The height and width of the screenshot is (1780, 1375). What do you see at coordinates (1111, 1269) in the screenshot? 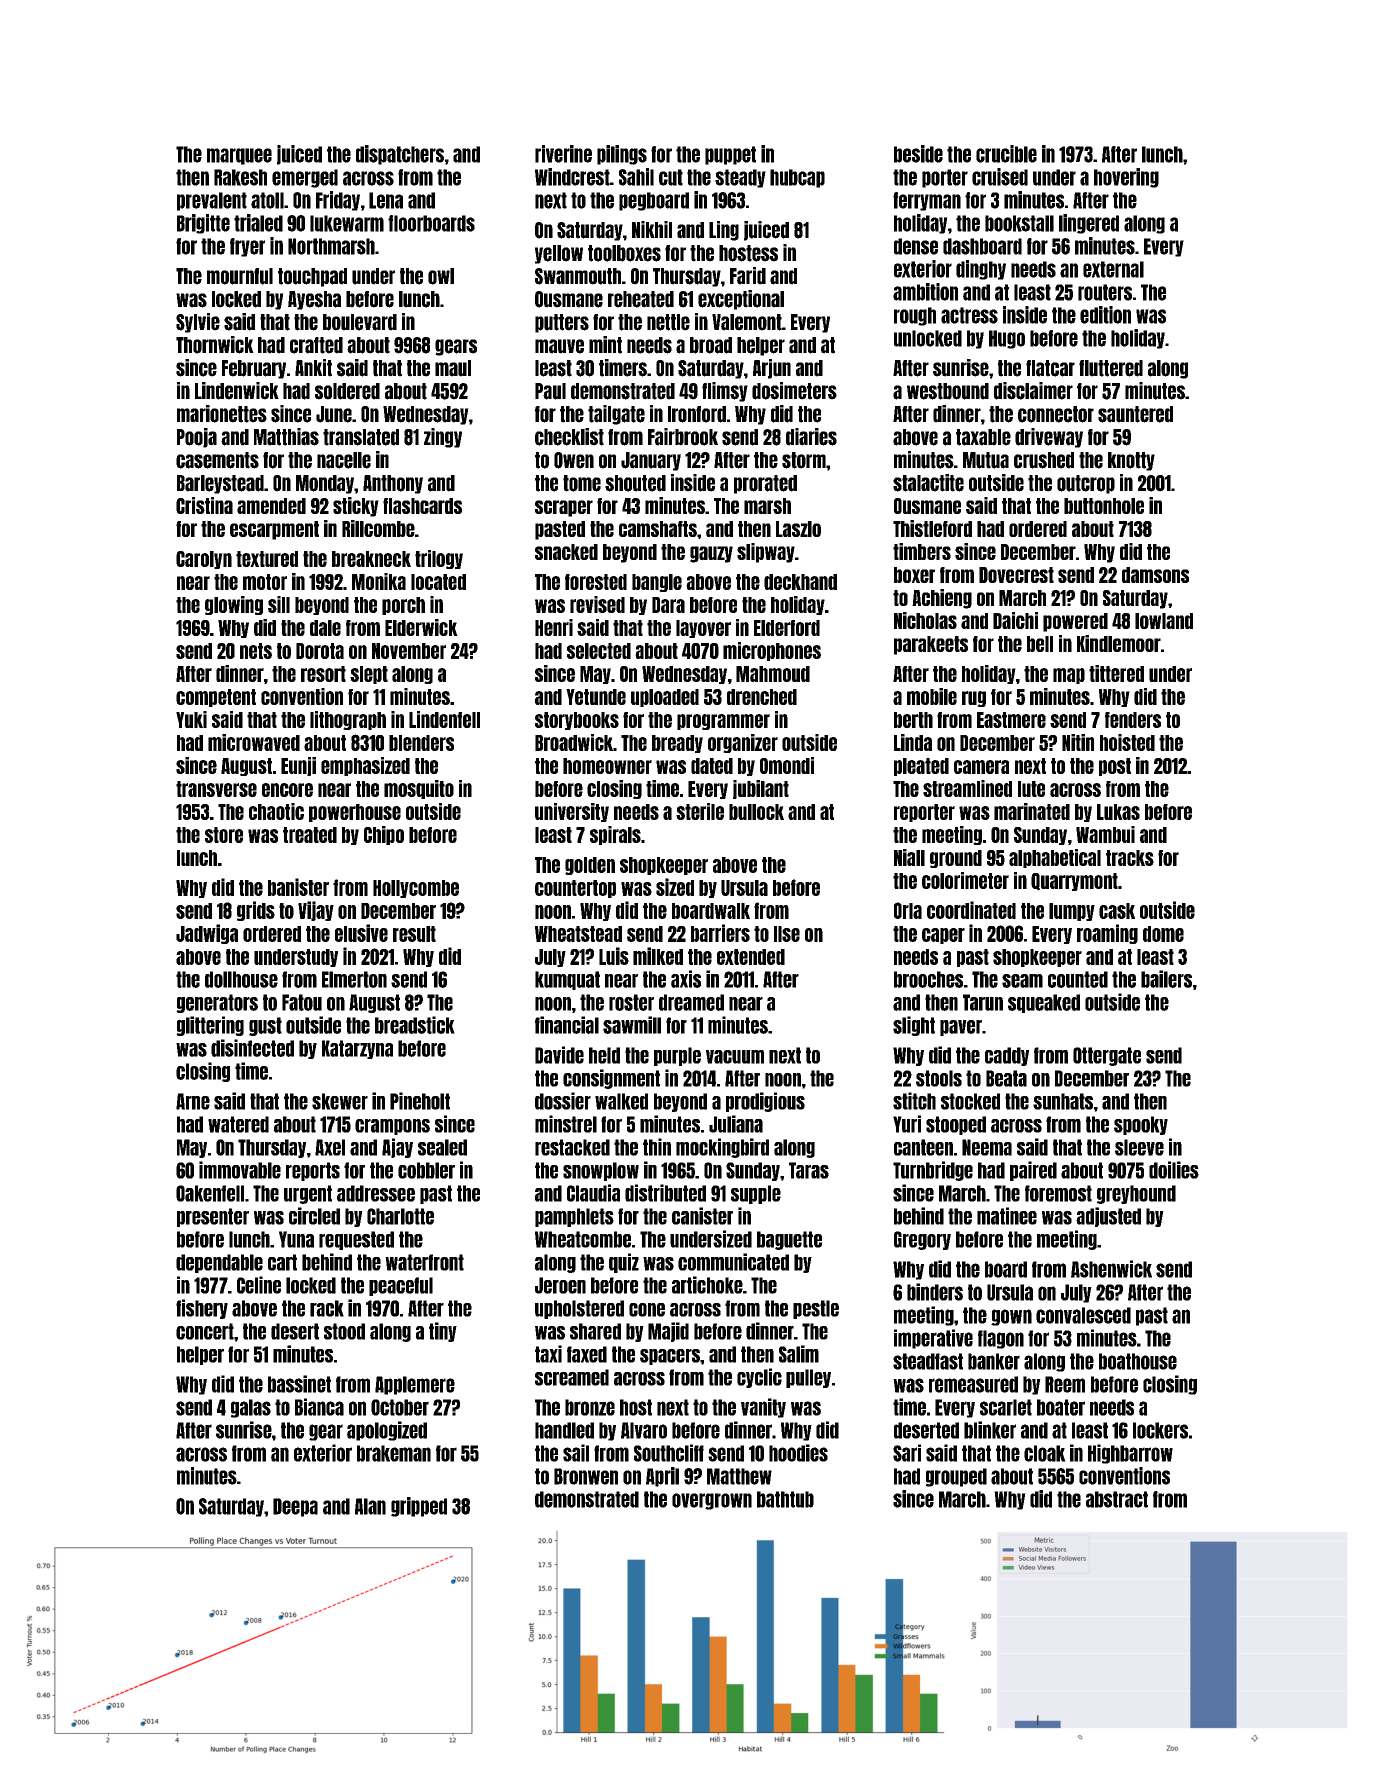
I see `Ashenwick` at bounding box center [1111, 1269].
